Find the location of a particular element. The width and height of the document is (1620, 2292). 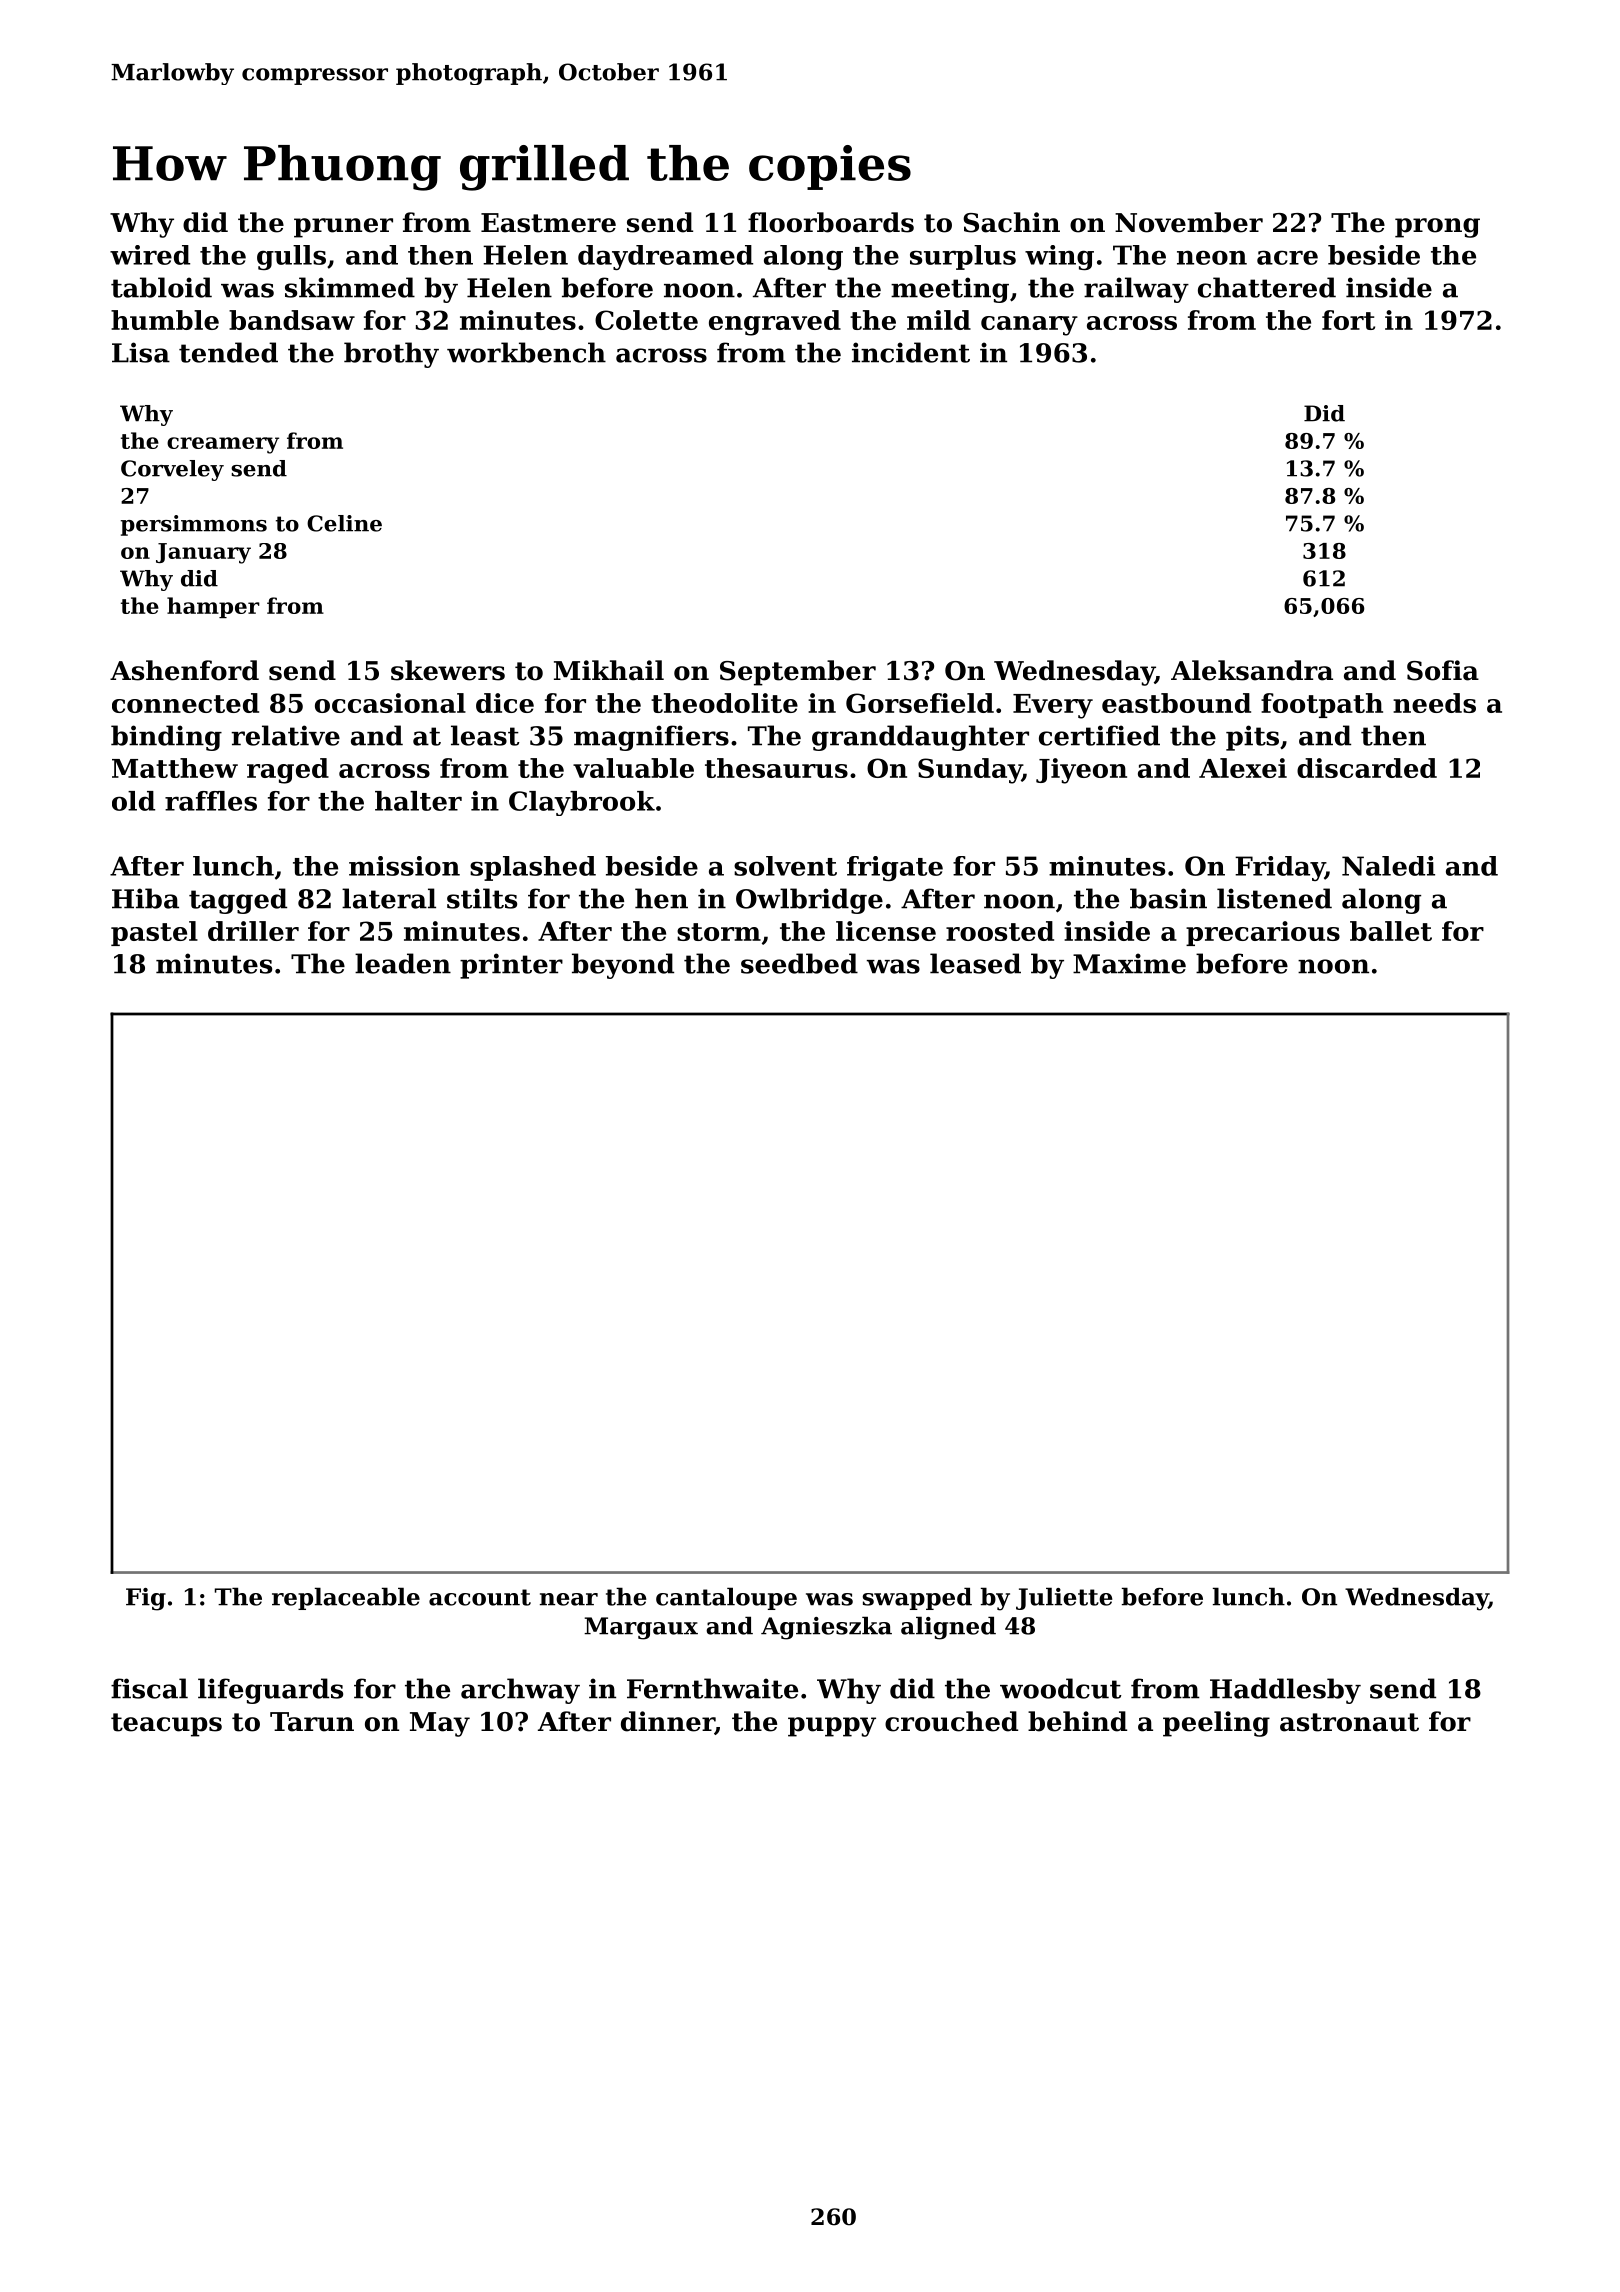

pastel is located at coordinates (154, 933).
